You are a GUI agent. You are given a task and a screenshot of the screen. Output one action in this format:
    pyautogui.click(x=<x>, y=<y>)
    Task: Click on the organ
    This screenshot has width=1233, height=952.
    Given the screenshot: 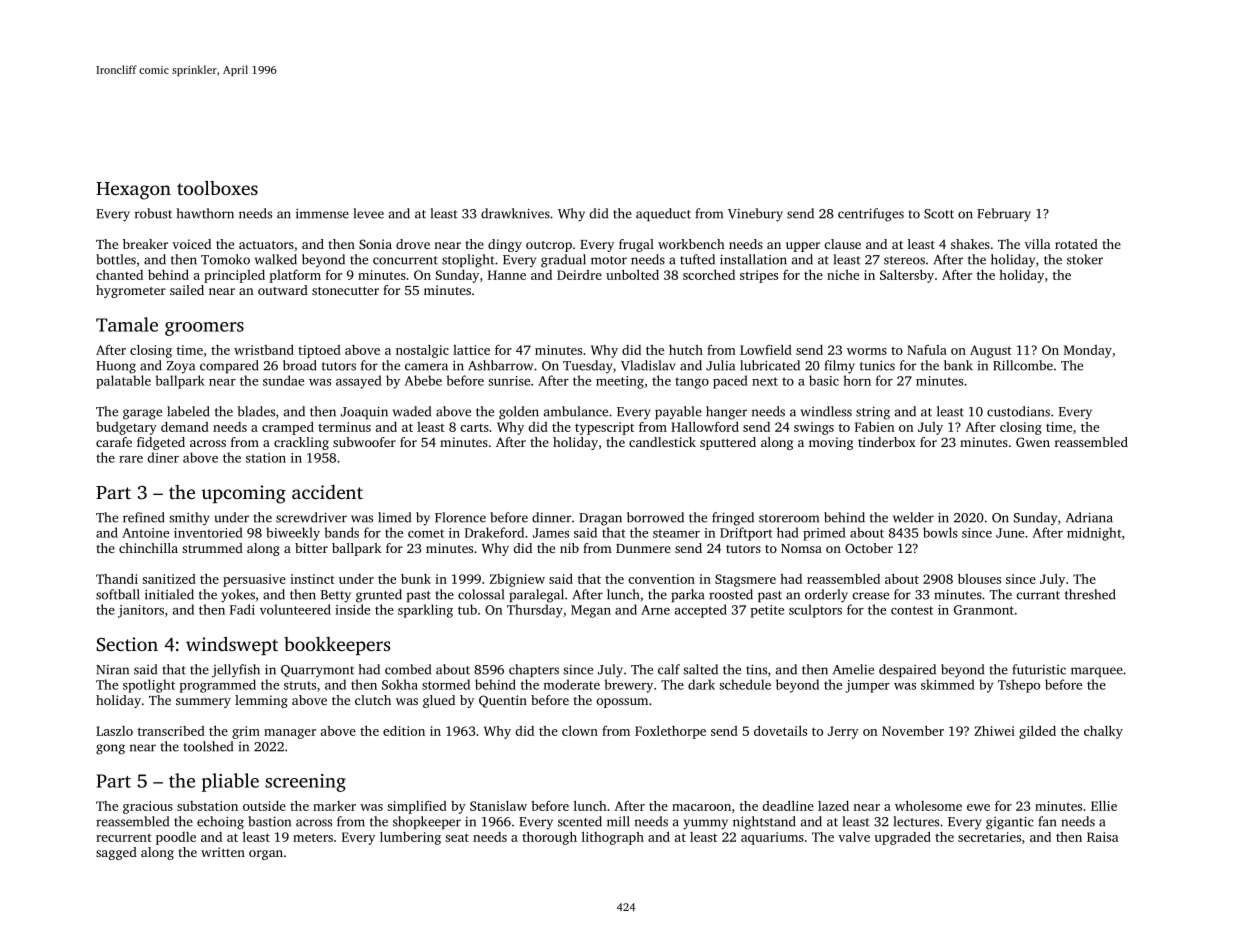 What is the action you would take?
    pyautogui.click(x=266, y=855)
